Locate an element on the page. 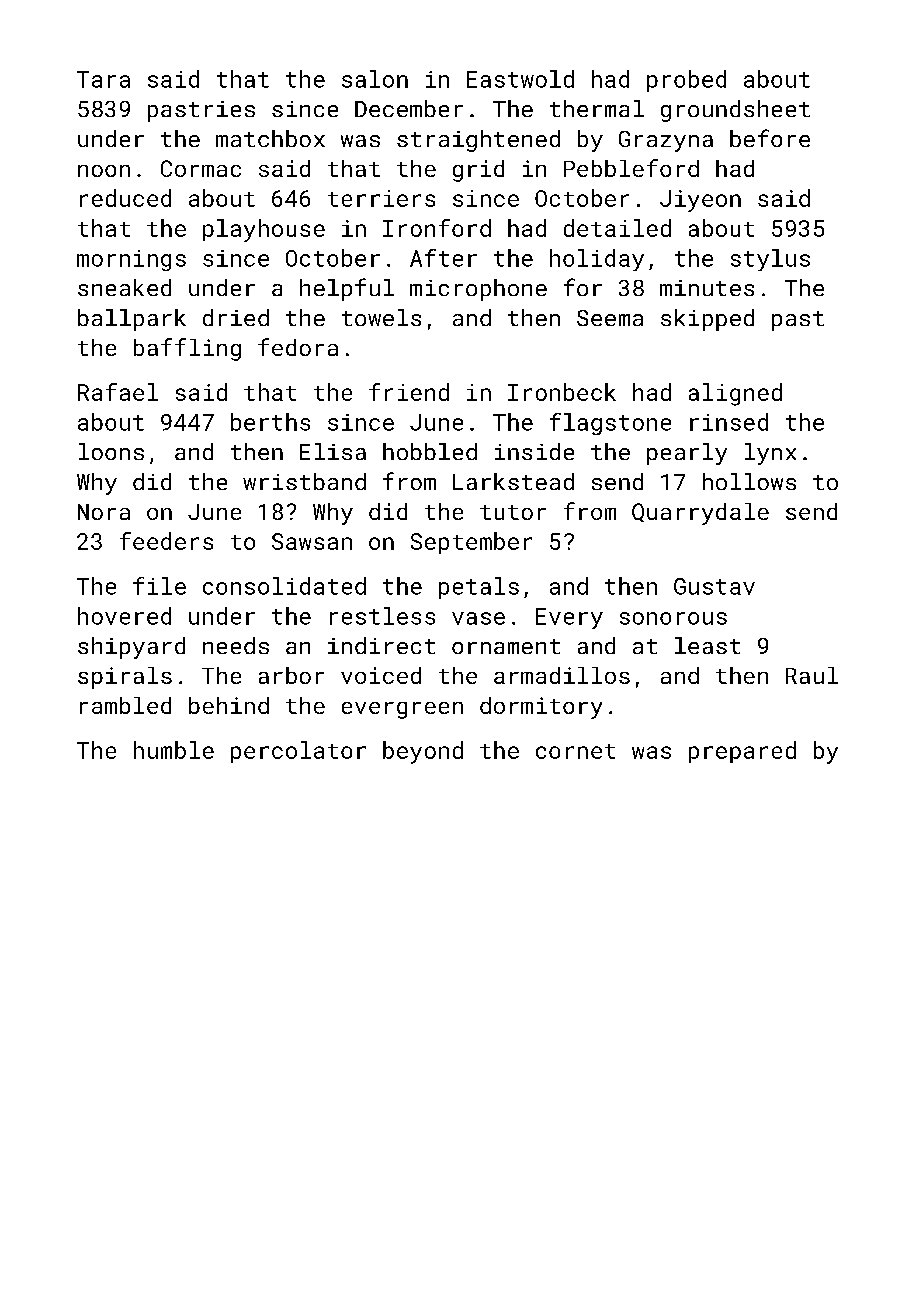 Image resolution: width=924 pixels, height=1311 pixels. probed is located at coordinates (686, 81).
